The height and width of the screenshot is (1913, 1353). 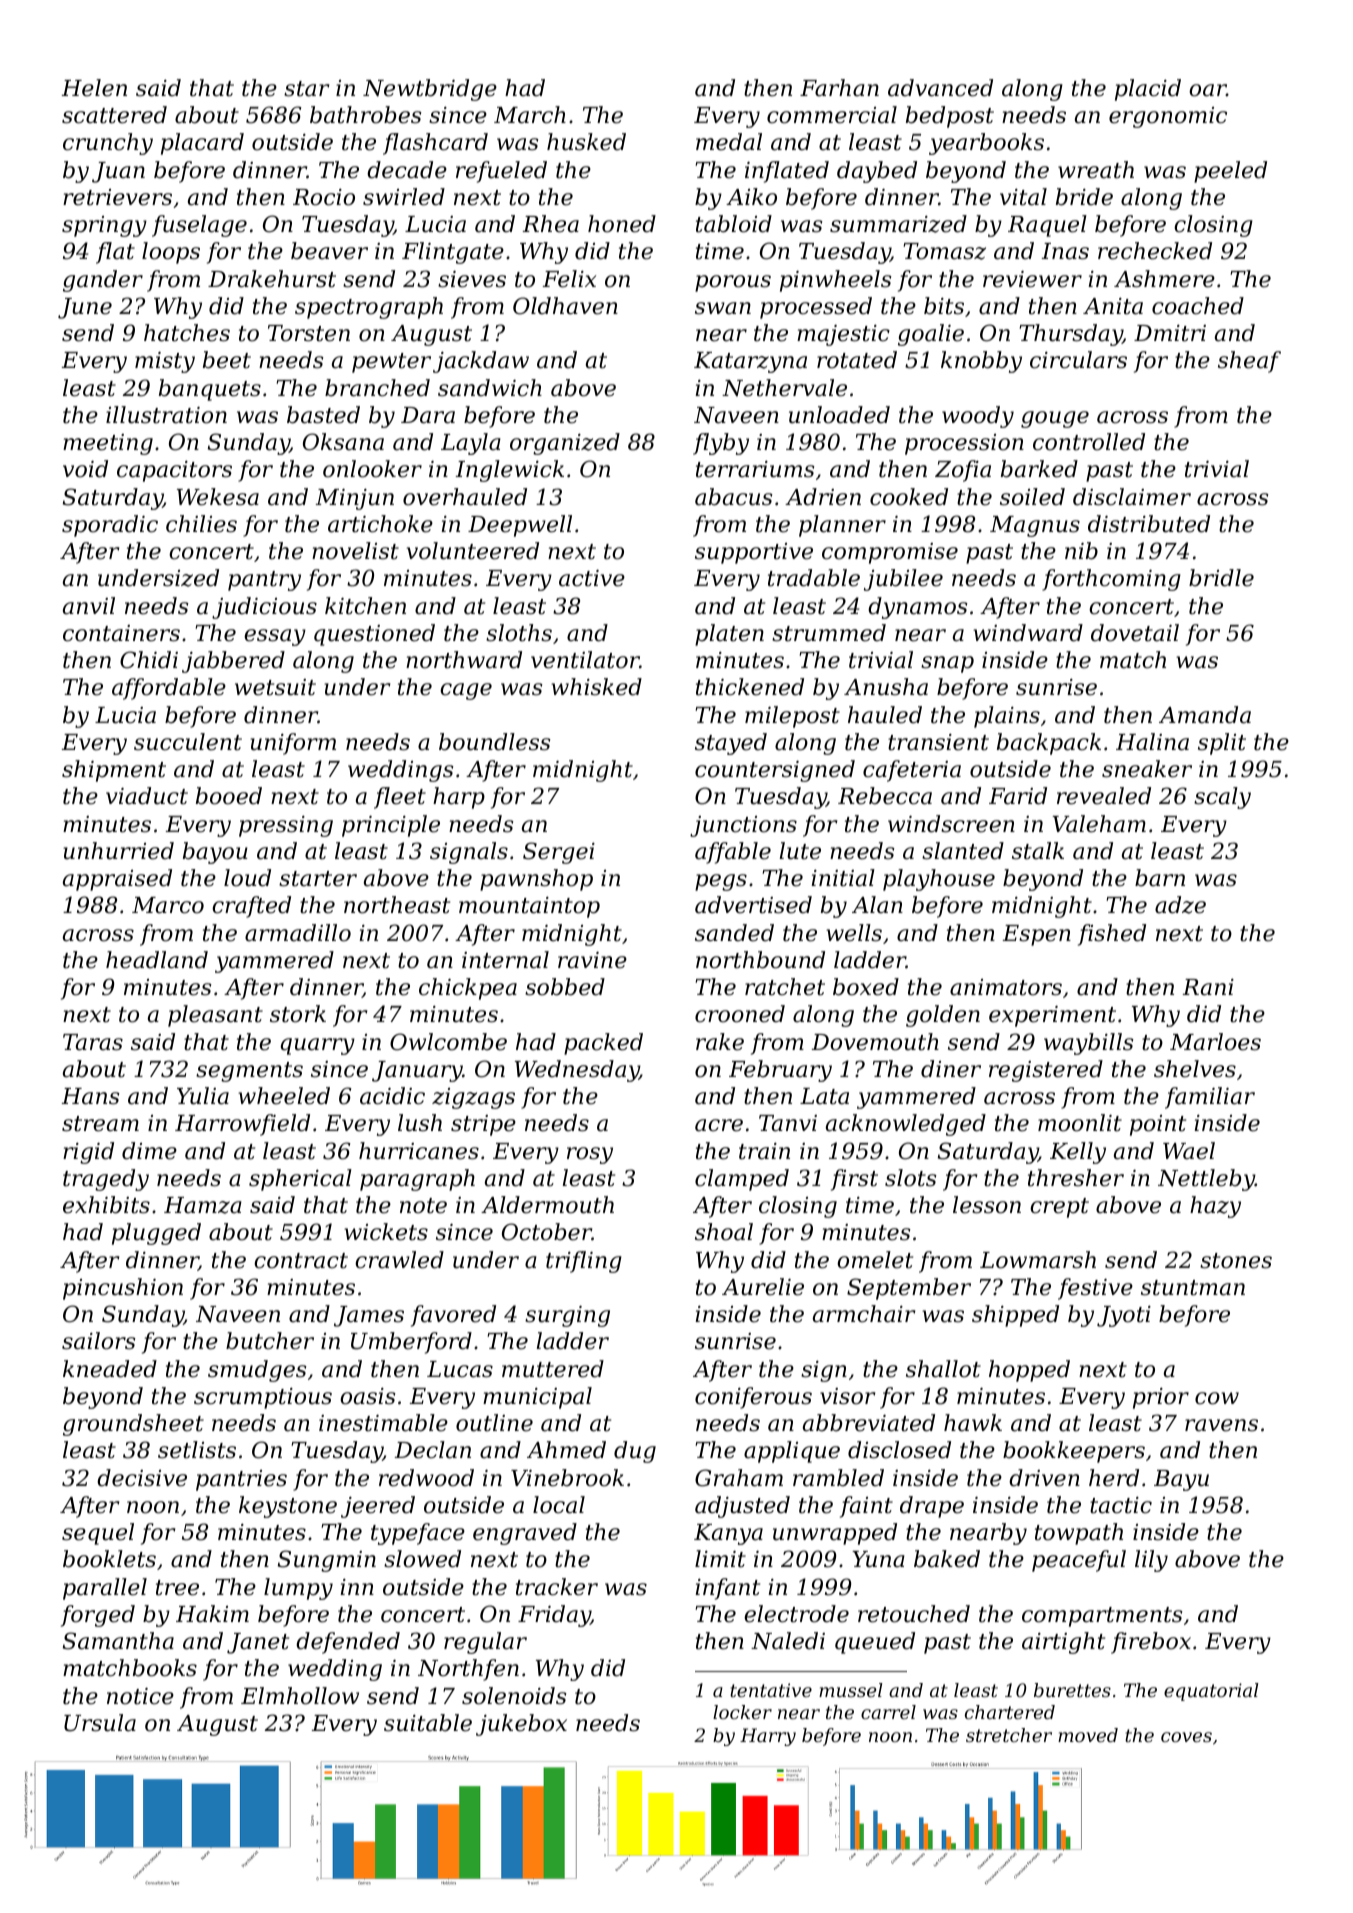 What do you see at coordinates (824, 1096) in the screenshot?
I see `Lata` at bounding box center [824, 1096].
